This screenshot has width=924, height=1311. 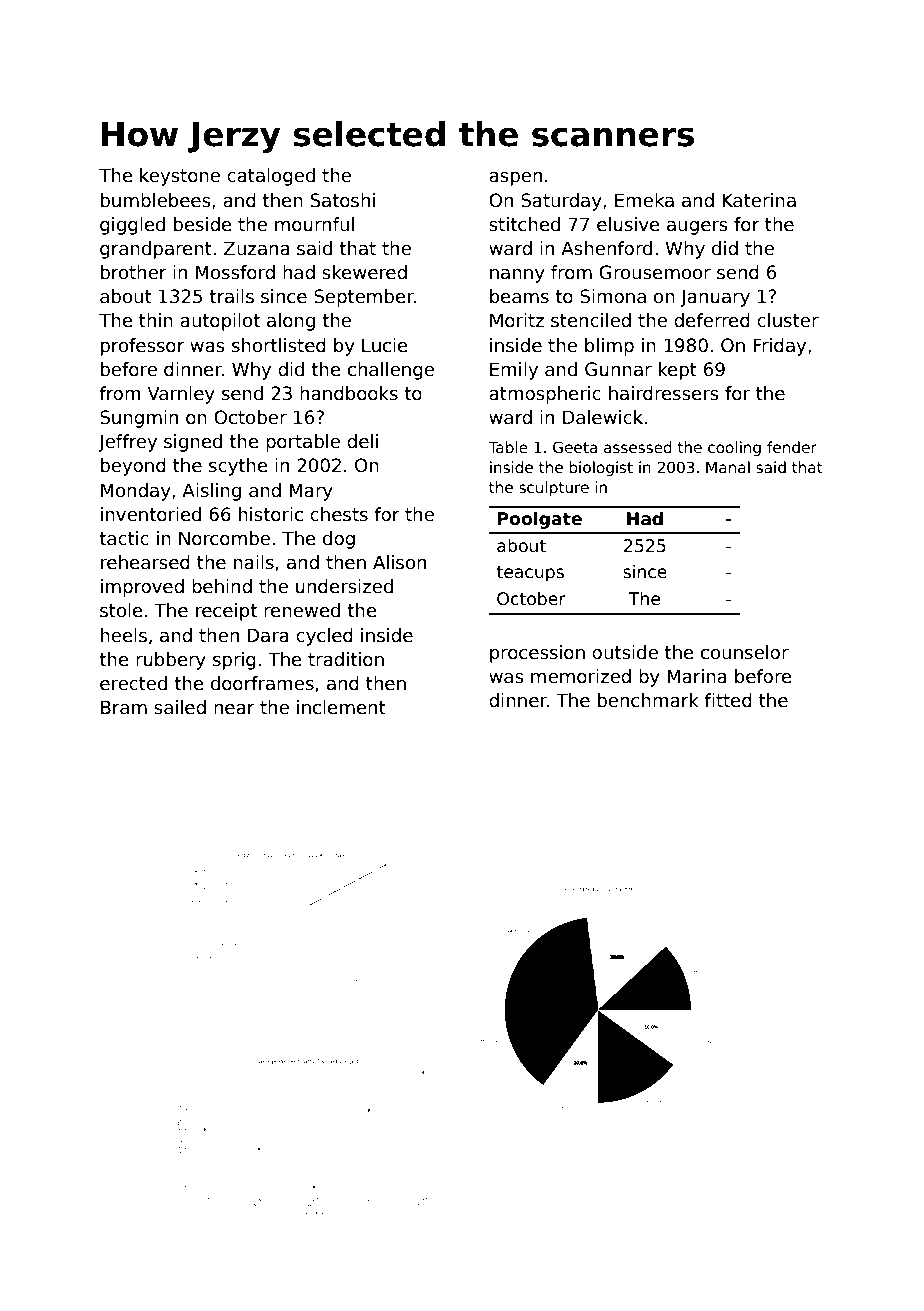 What do you see at coordinates (712, 320) in the screenshot?
I see `deferred` at bounding box center [712, 320].
